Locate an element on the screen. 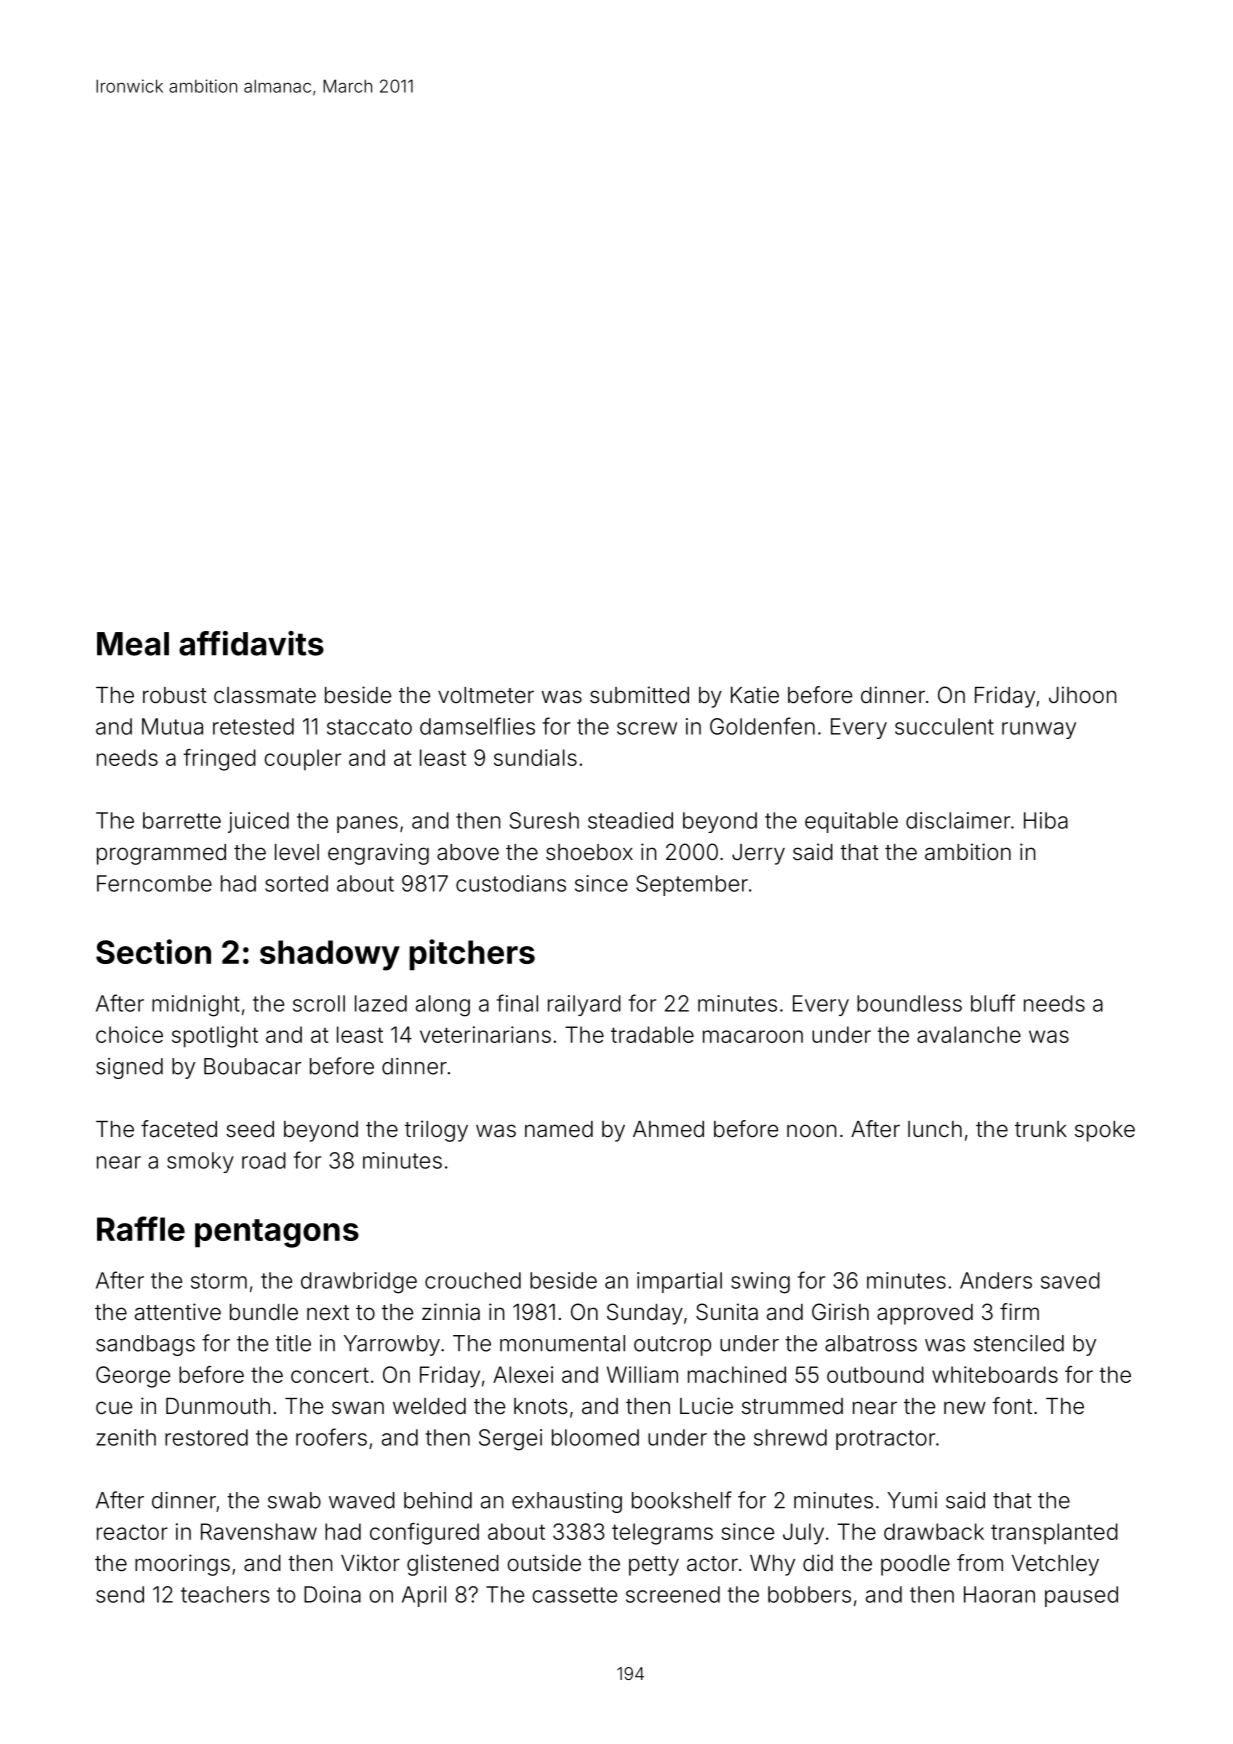 The image size is (1233, 1744). named is located at coordinates (559, 1129).
